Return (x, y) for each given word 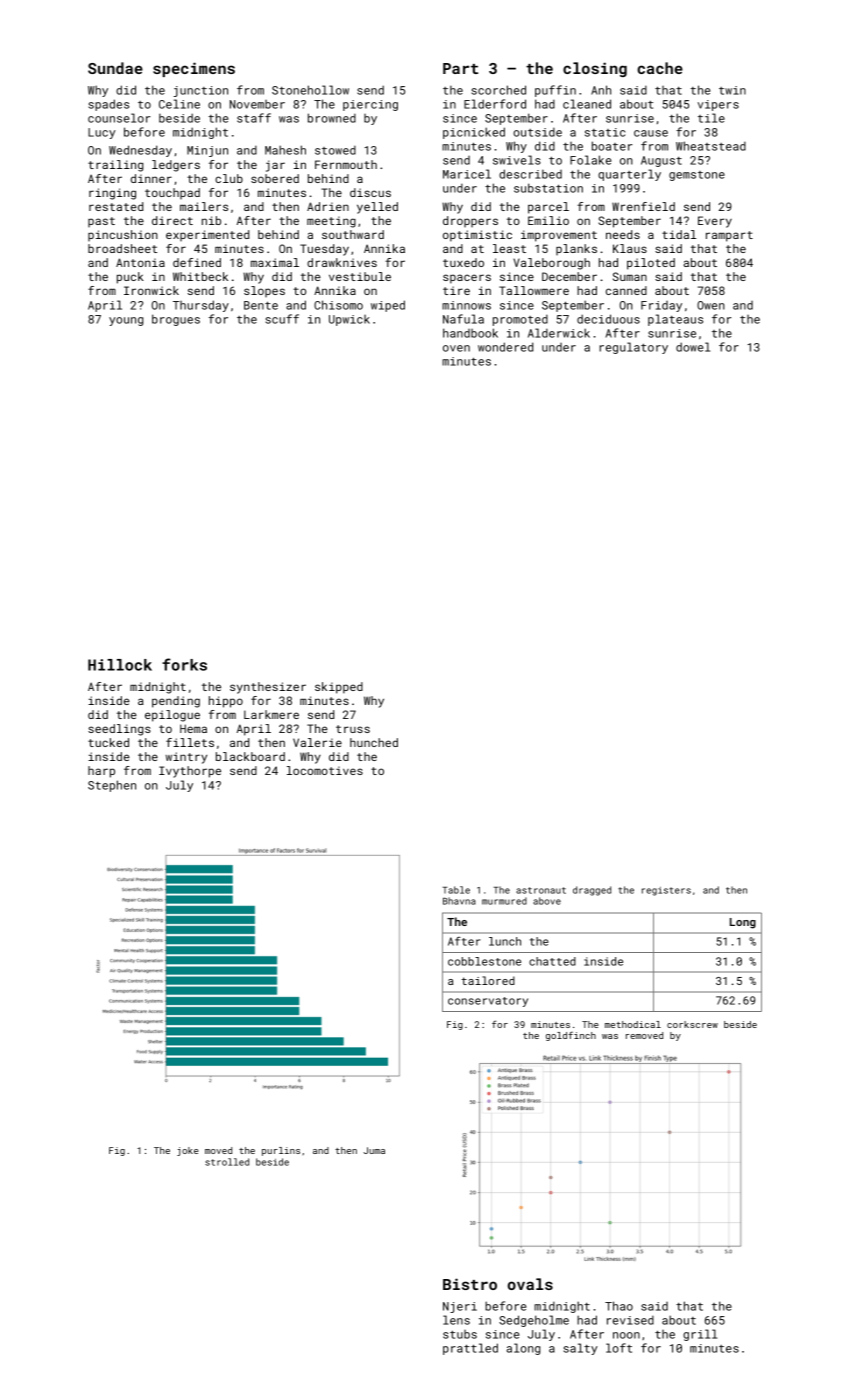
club (229, 178)
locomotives (325, 770)
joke (188, 1151)
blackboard (250, 756)
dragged (592, 891)
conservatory (488, 1002)
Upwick (349, 320)
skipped (339, 688)
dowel (693, 347)
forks (184, 664)
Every (715, 222)
